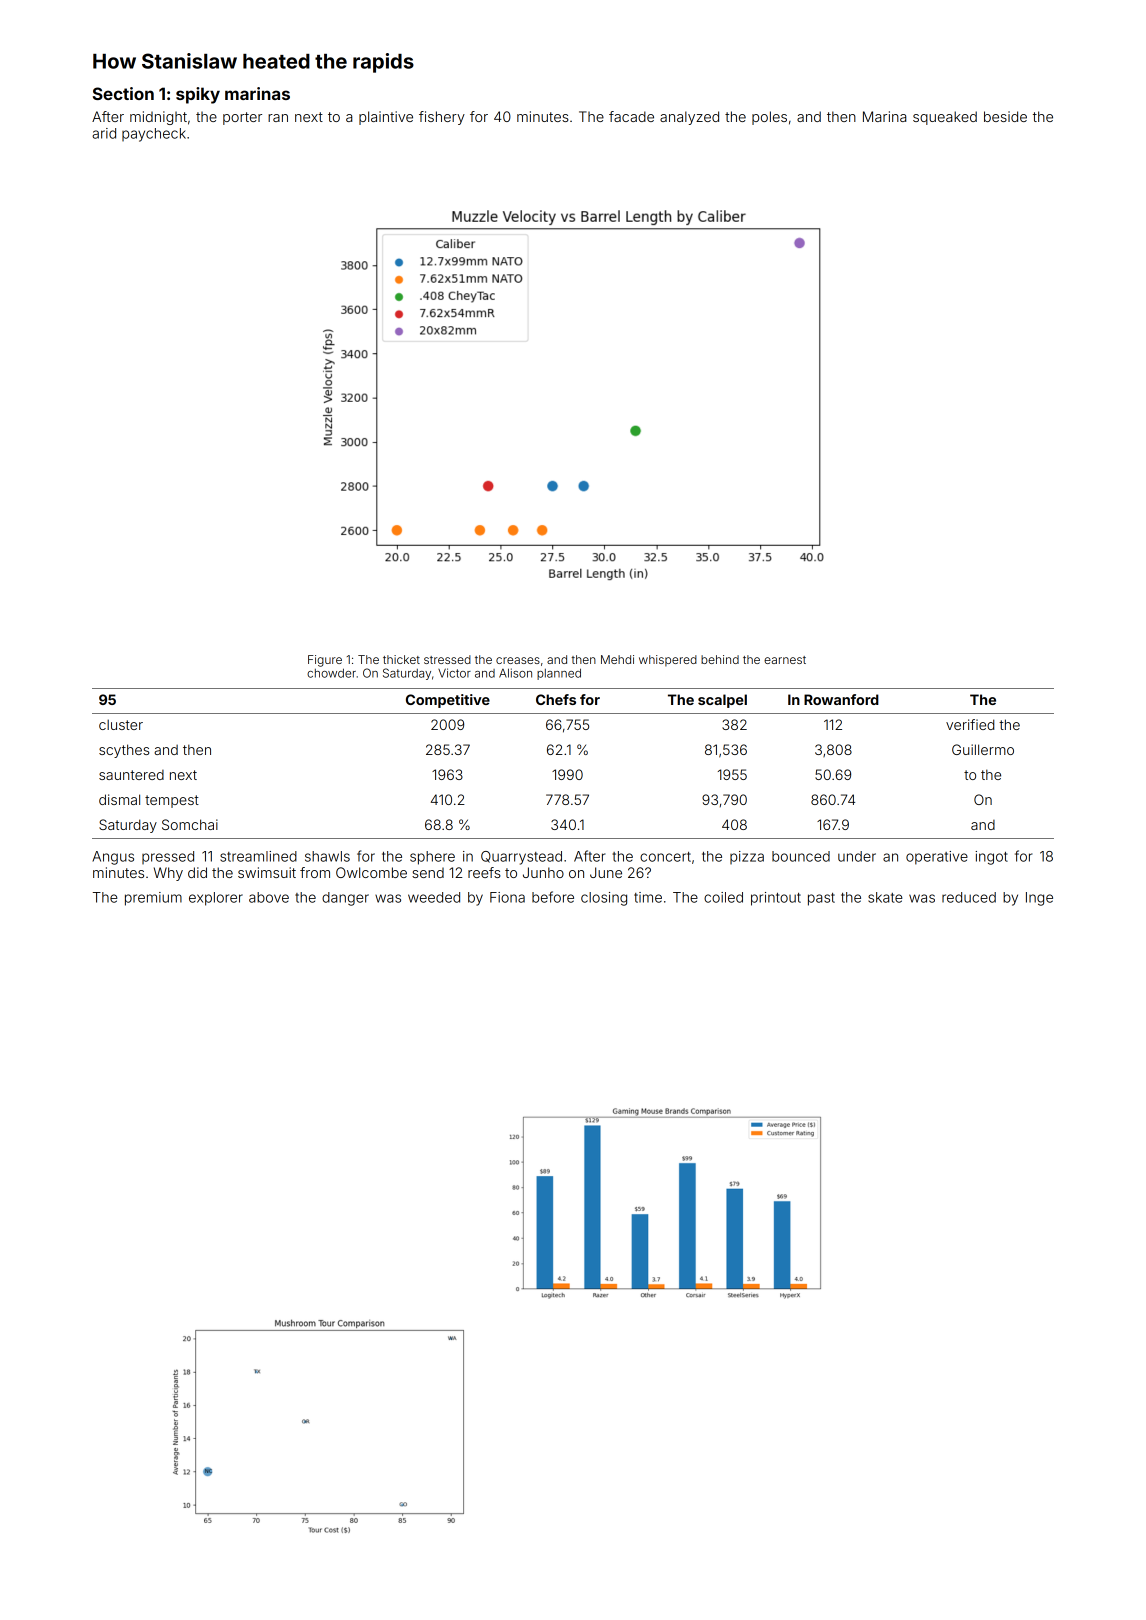 The height and width of the screenshot is (1620, 1146). I want to click on planned, so click(559, 674).
